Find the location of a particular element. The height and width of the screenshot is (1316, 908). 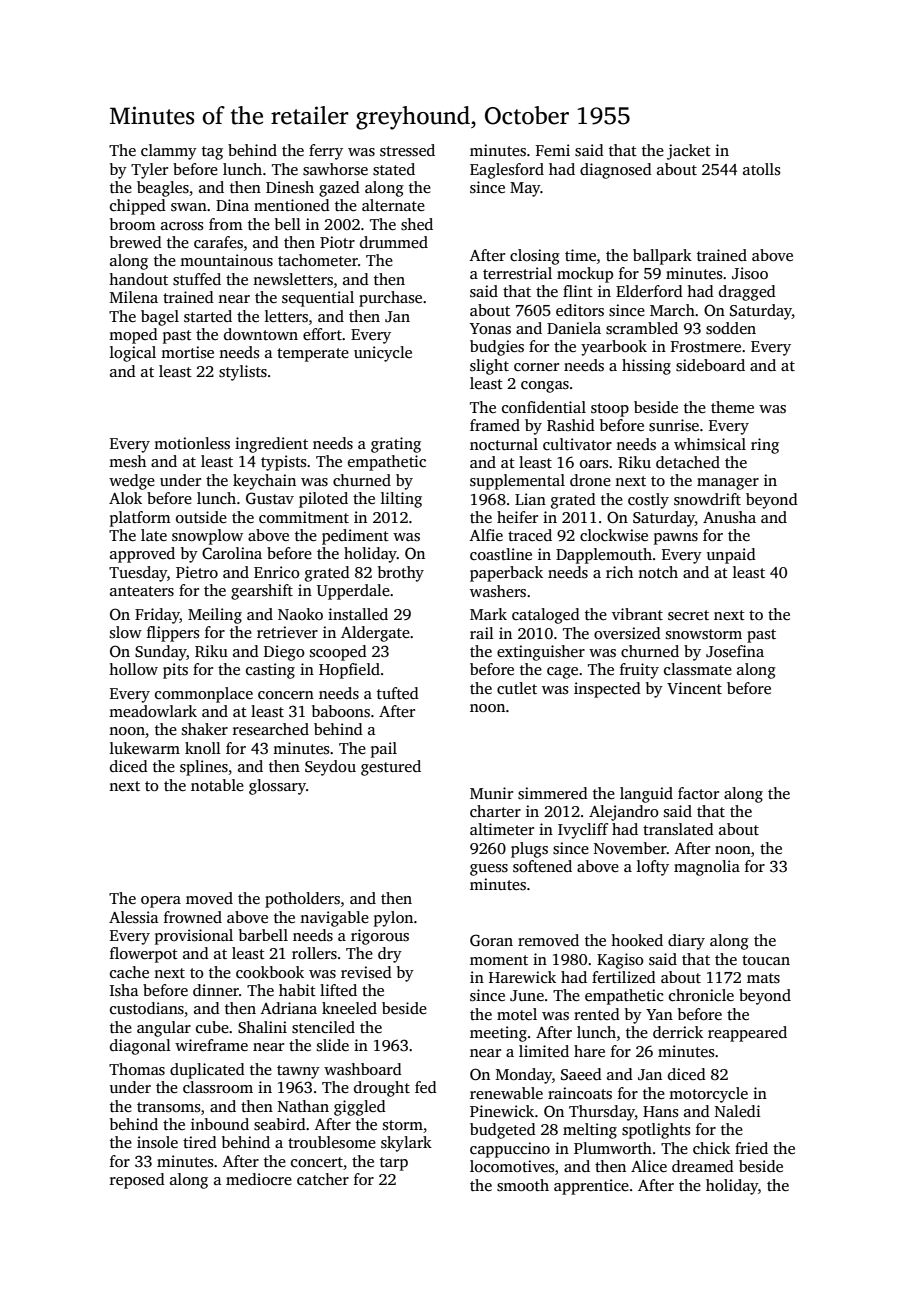

Josefina is located at coordinates (735, 651).
